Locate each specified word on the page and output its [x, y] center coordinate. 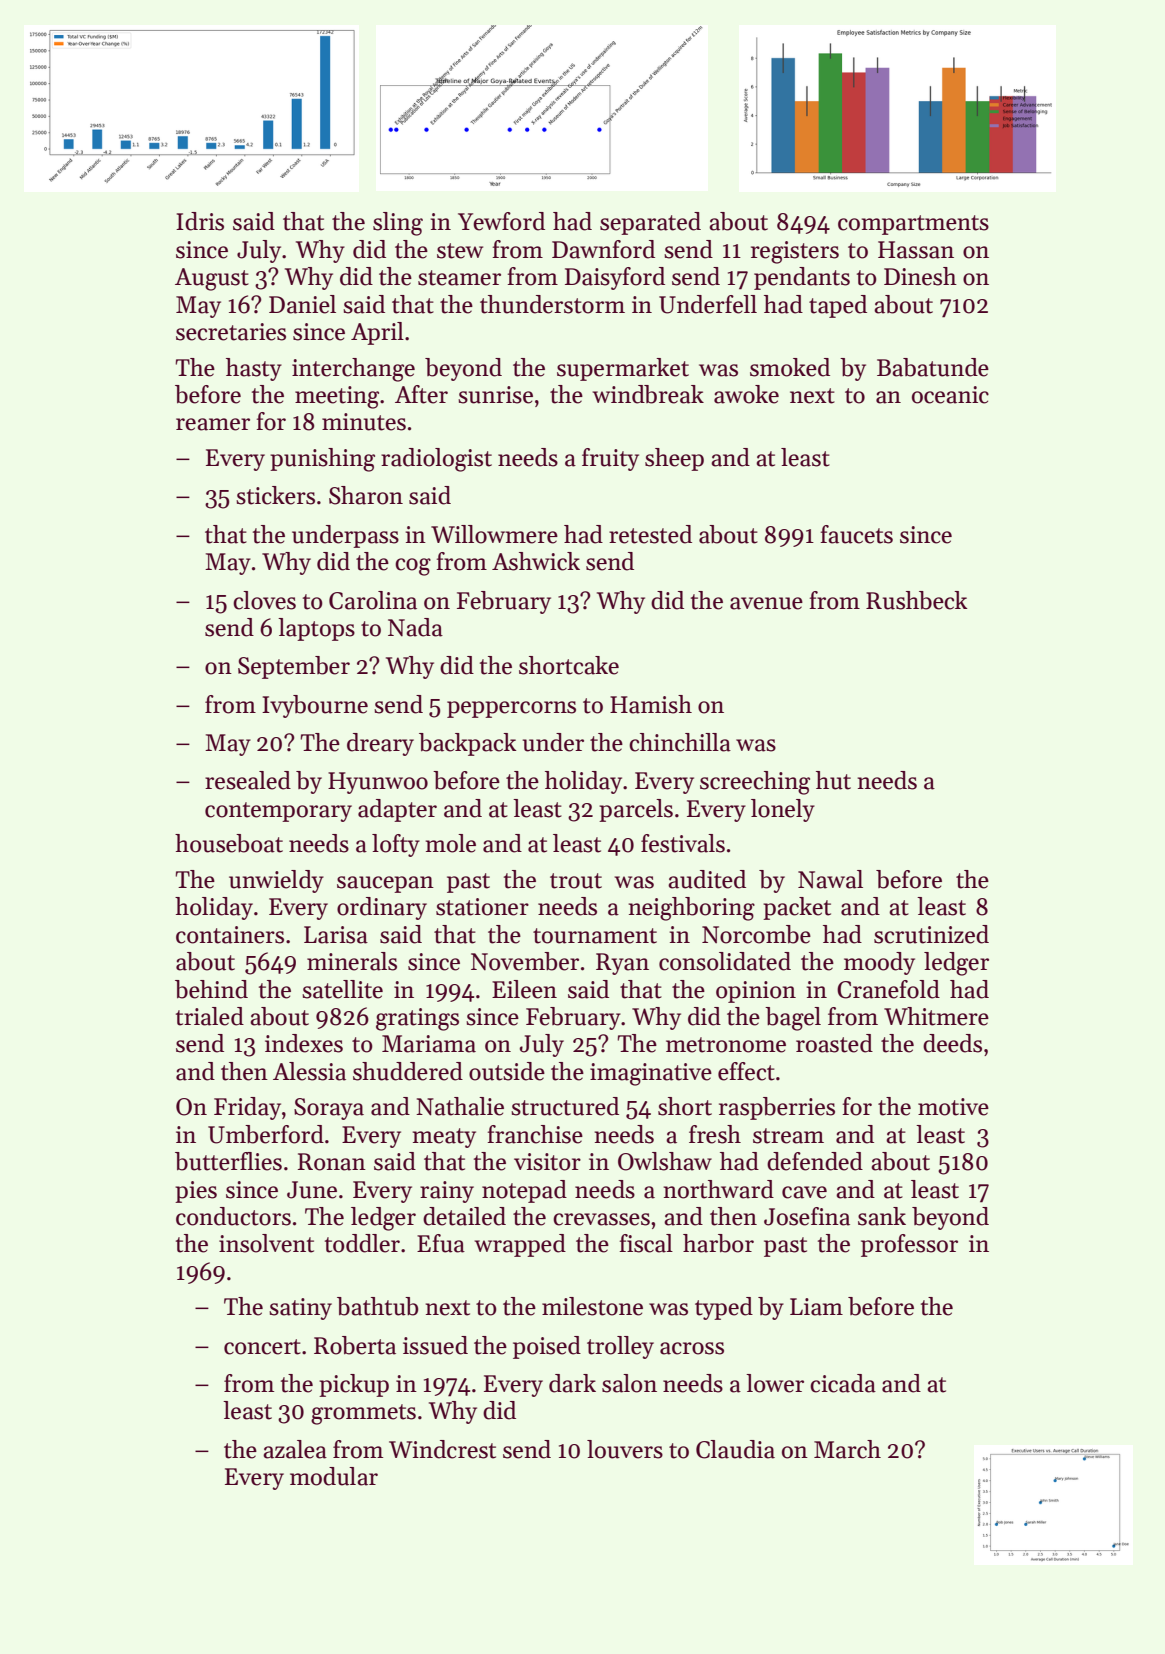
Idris [200, 221]
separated [650, 223]
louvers [625, 1449]
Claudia [735, 1449]
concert [262, 1347]
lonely [783, 810]
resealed [248, 780]
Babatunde [933, 367]
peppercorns [511, 709]
